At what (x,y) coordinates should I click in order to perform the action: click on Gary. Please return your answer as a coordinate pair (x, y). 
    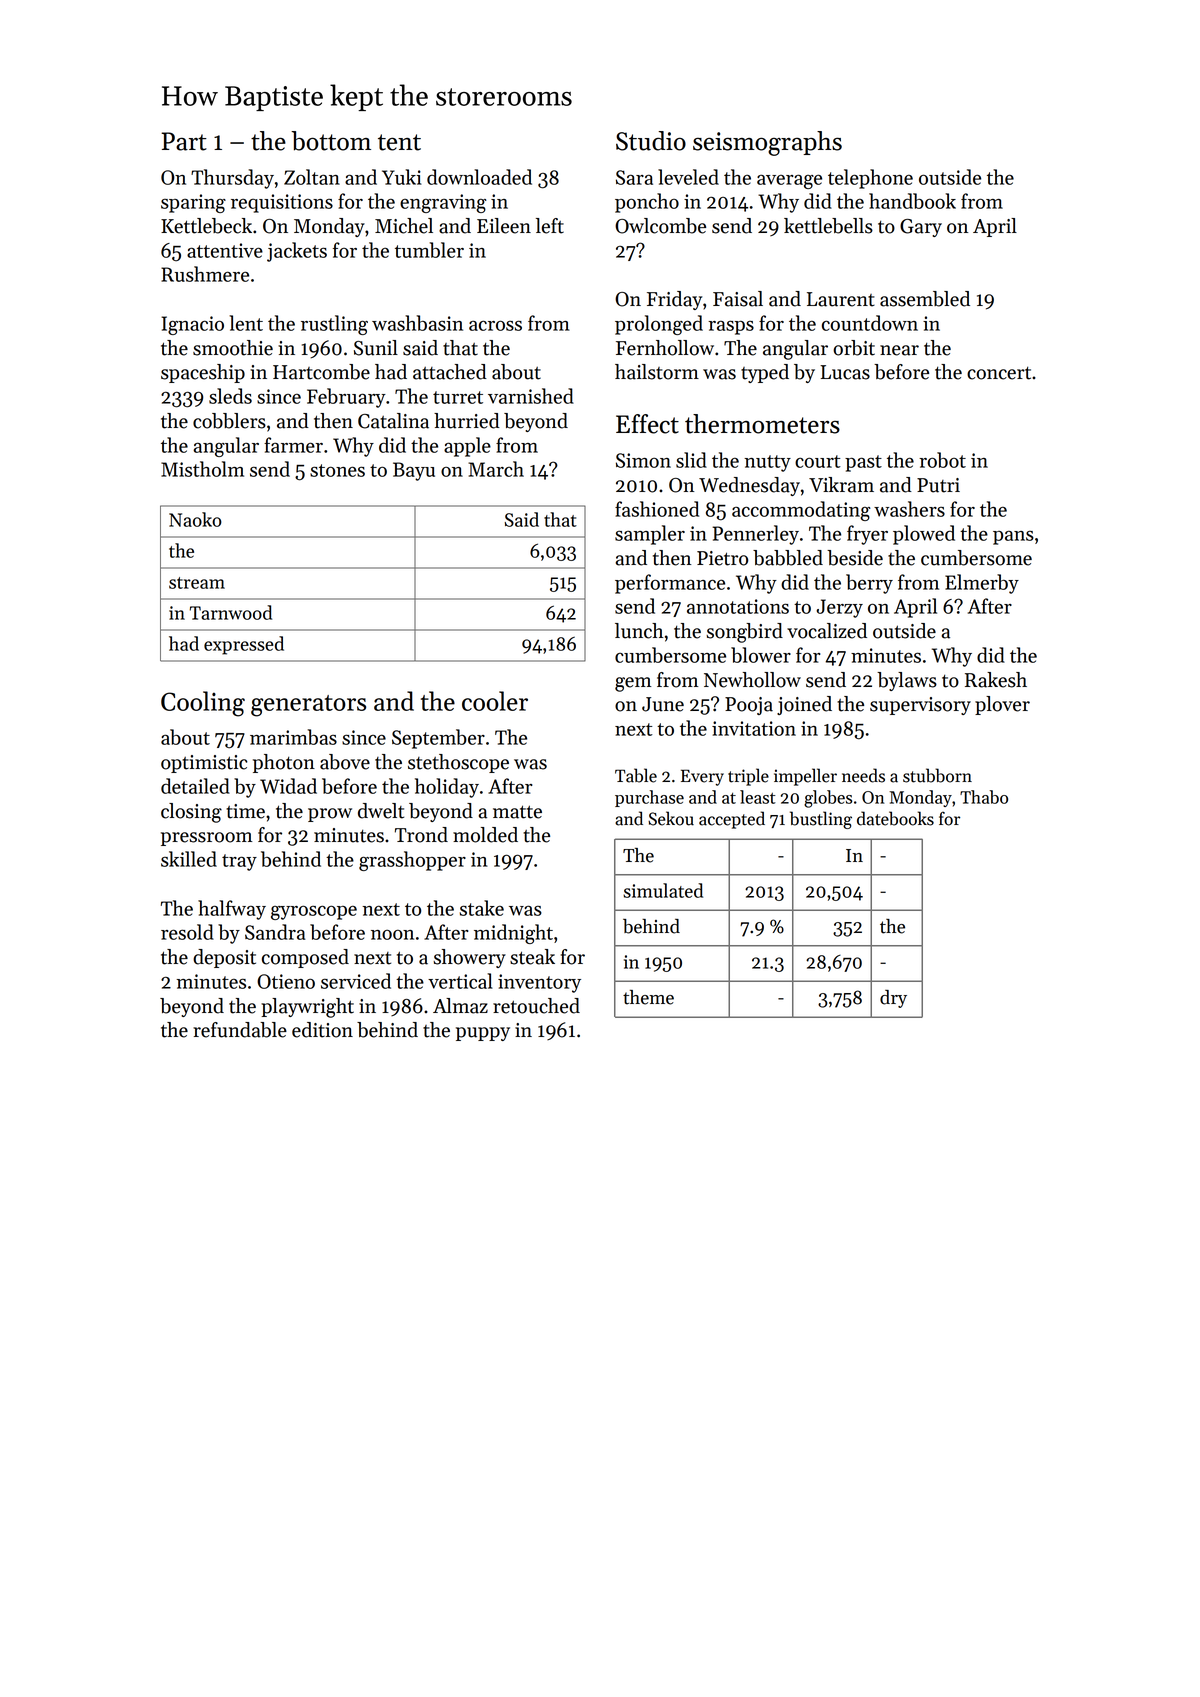
    Looking at the image, I should click on (921, 228).
